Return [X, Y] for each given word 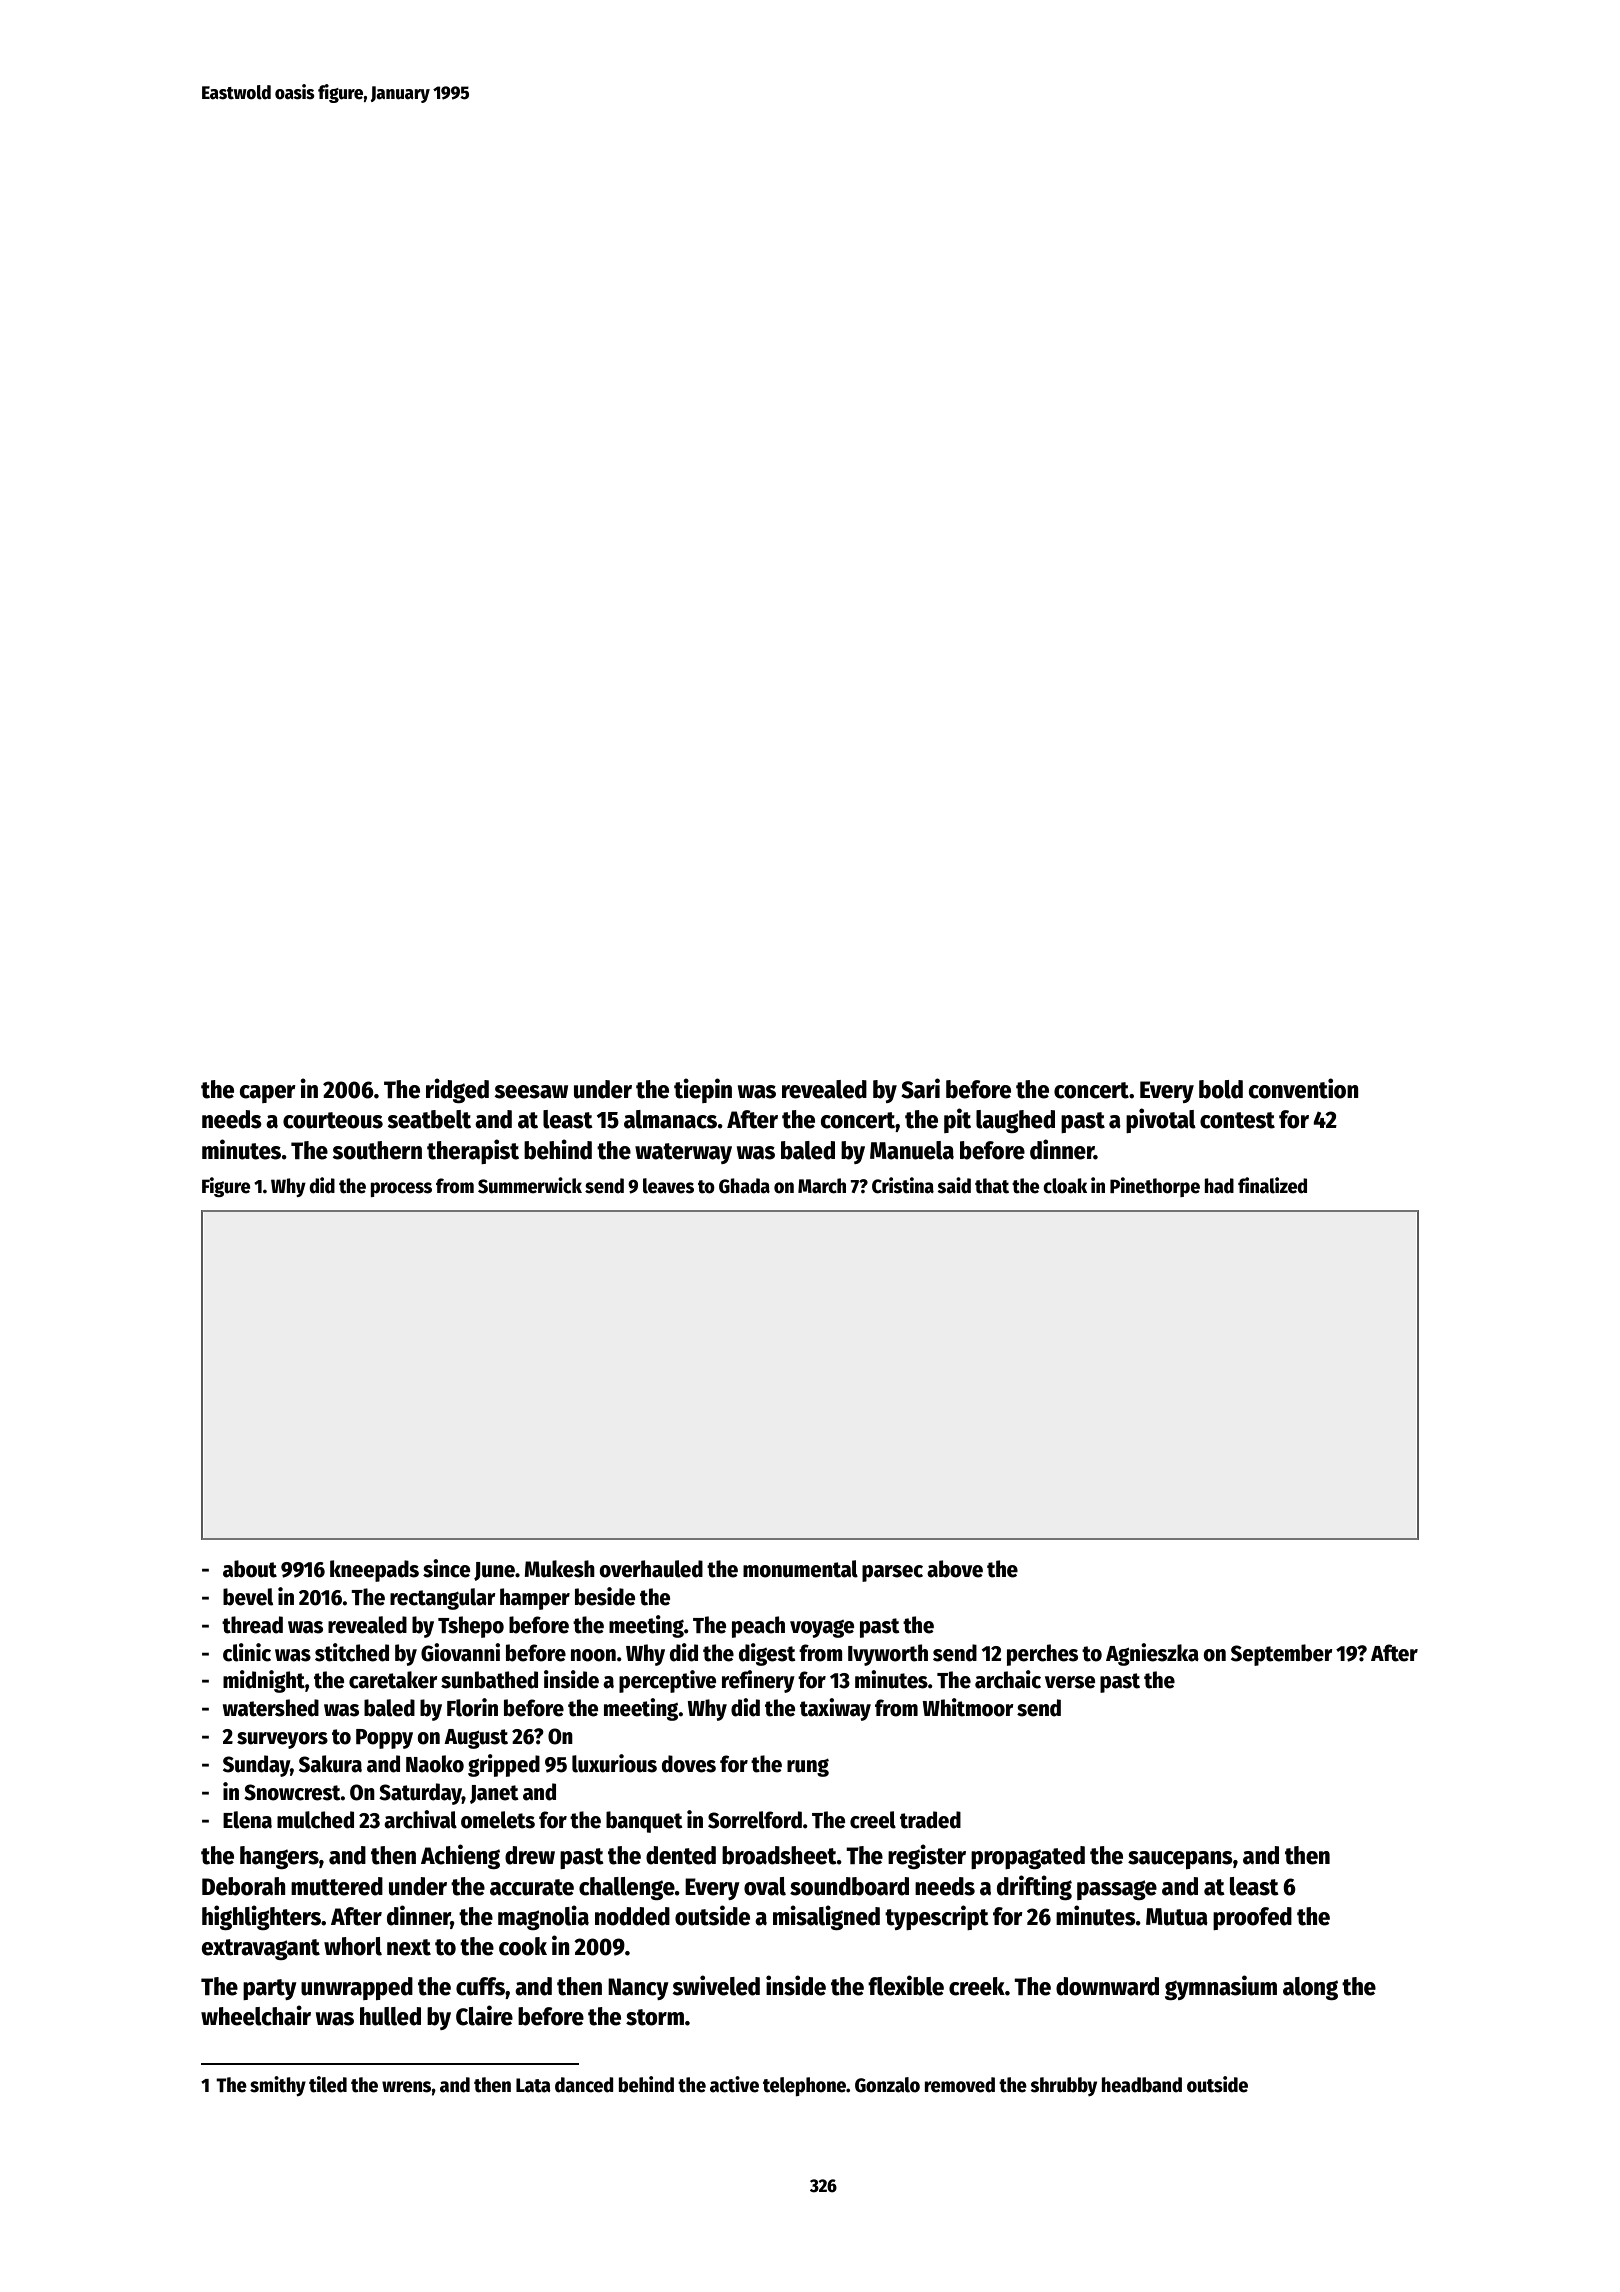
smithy [278, 2086]
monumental [800, 1569]
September [1282, 1655]
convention [1304, 1088]
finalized [1272, 1185]
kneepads [374, 1571]
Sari [920, 1088]
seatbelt [429, 1119]
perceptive [667, 1681]
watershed [271, 1708]
